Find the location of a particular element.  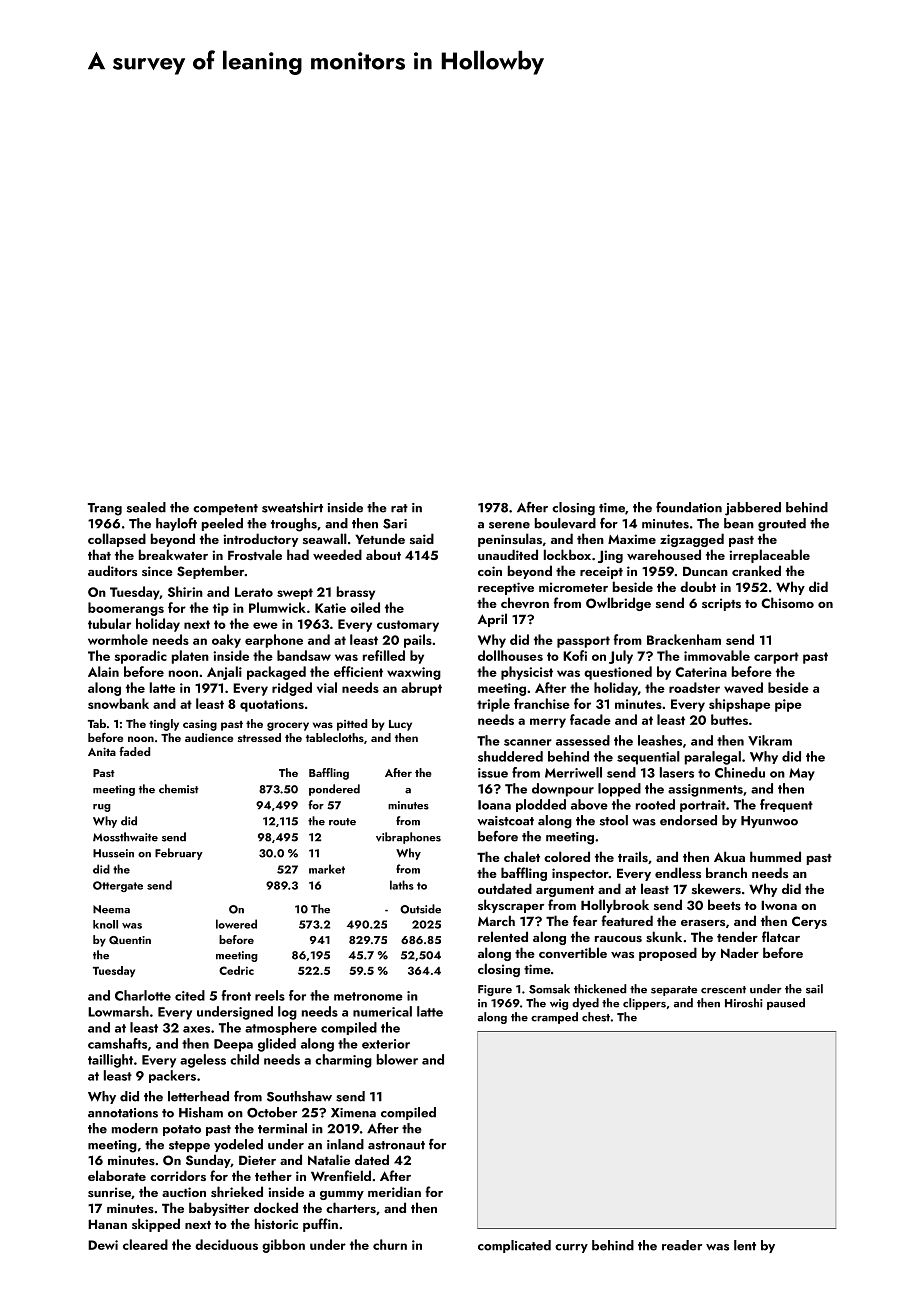

lockbox is located at coordinates (567, 554).
